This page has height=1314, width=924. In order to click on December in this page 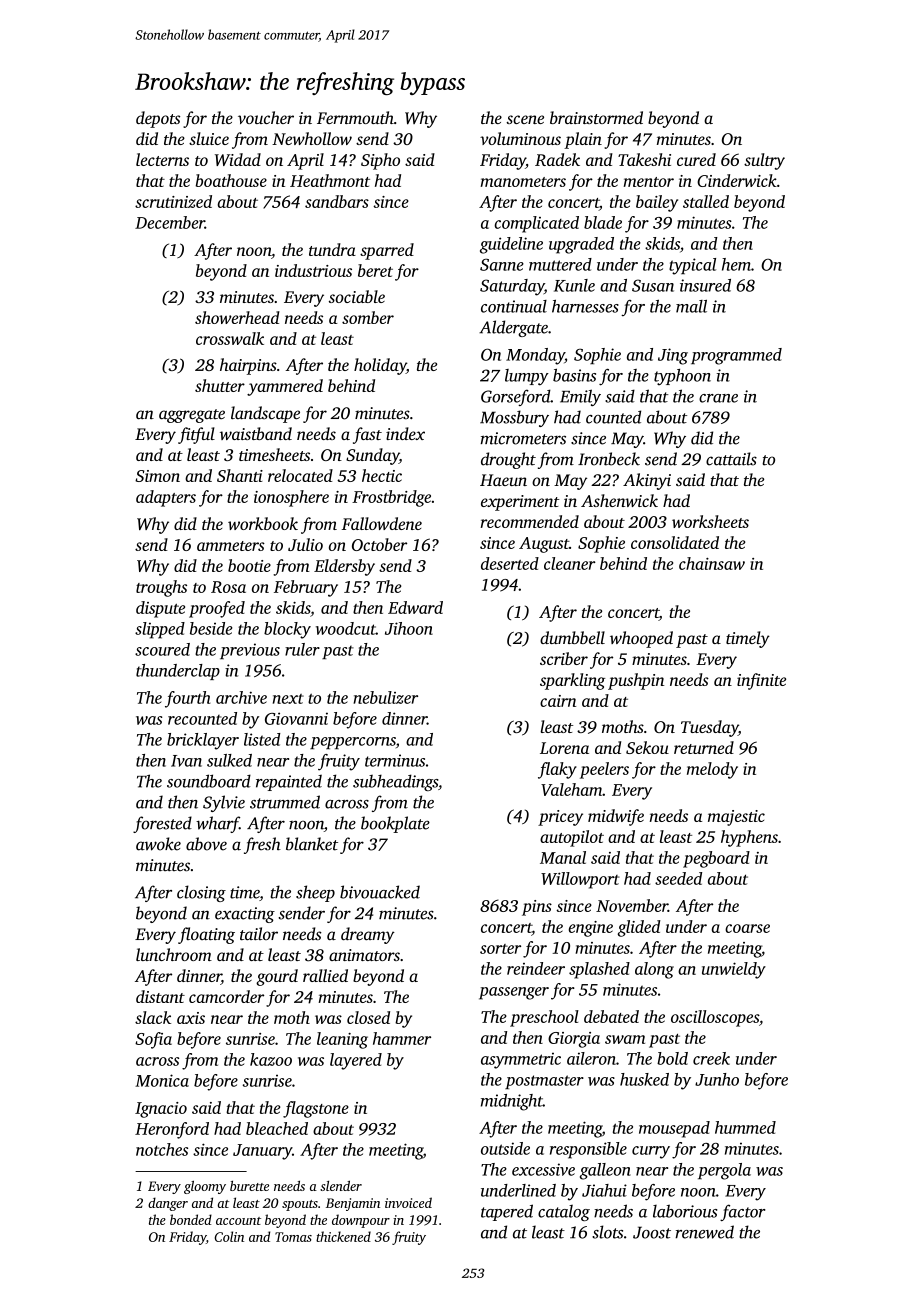, I will do `click(170, 222)`.
